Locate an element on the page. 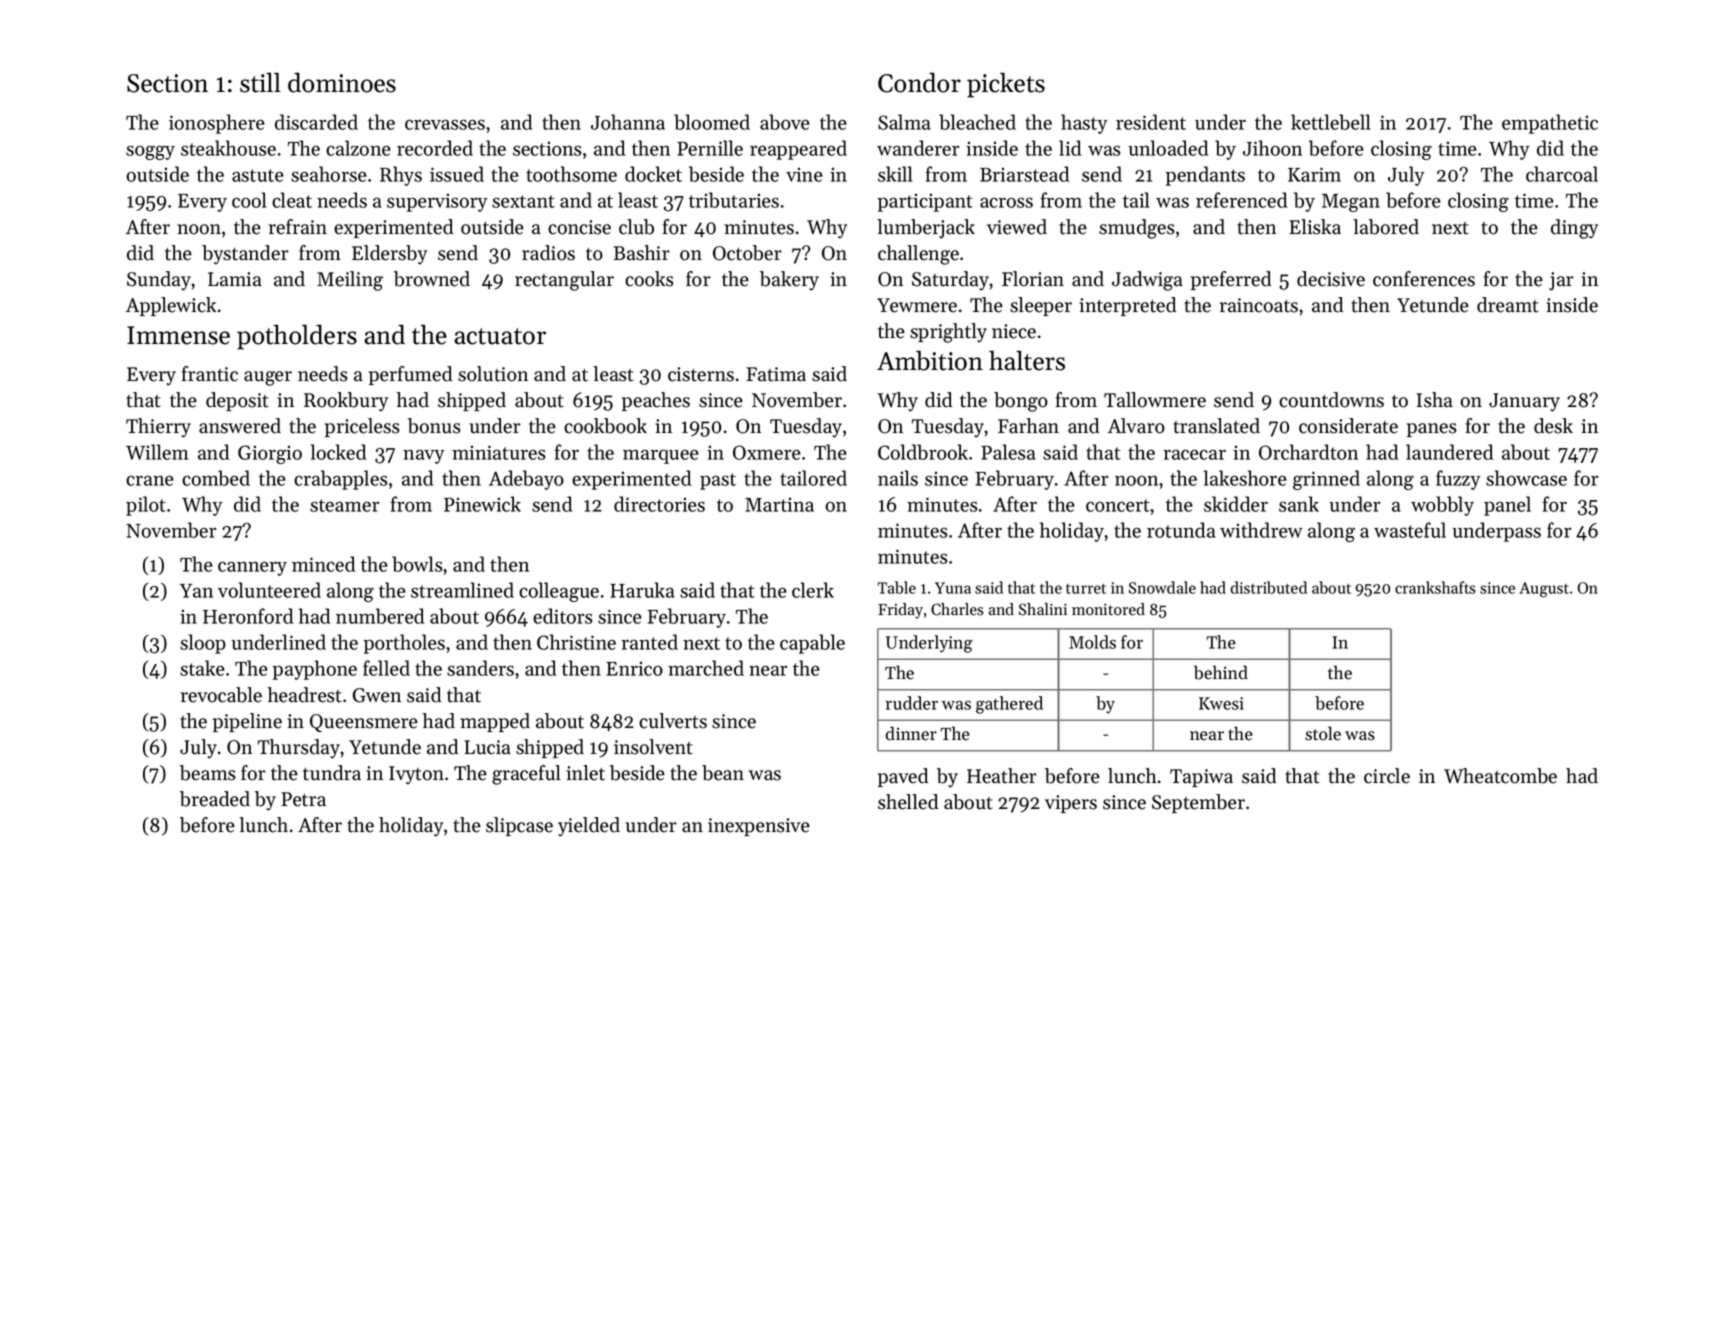 The image size is (1725, 1333). panel is located at coordinates (1507, 506).
